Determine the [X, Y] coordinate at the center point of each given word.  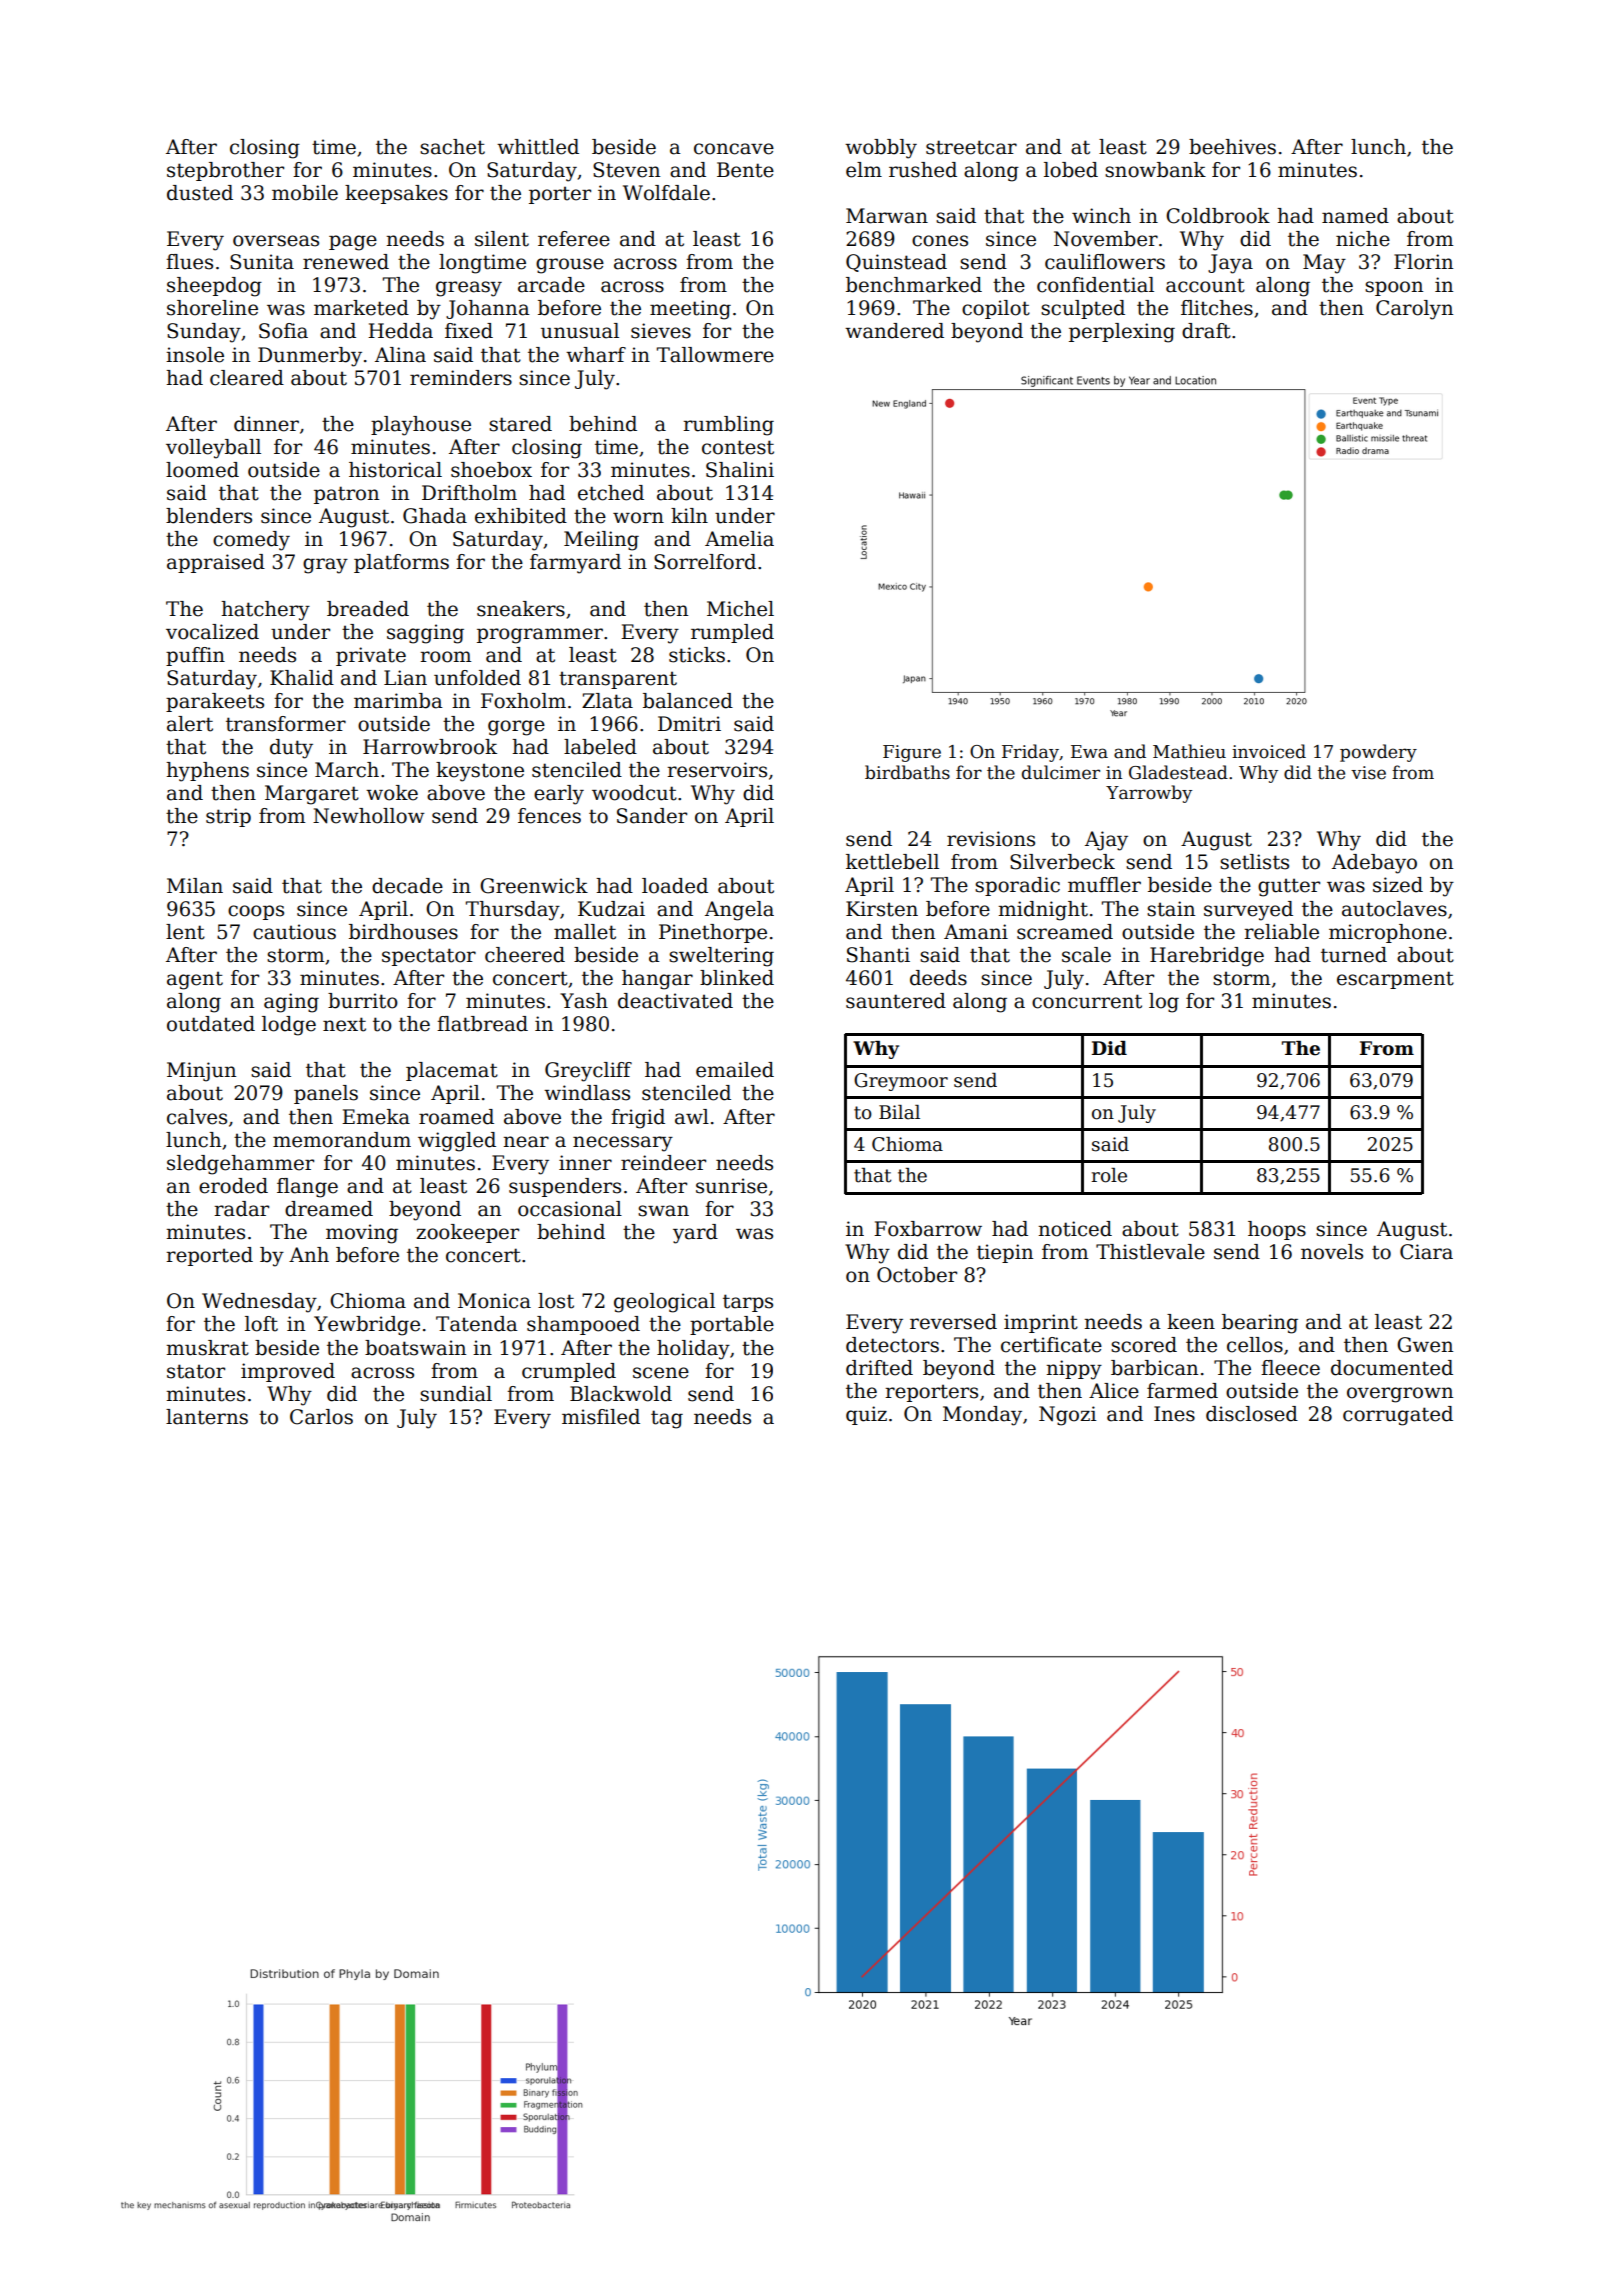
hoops [1277, 1230]
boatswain [415, 1348]
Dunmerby [310, 357]
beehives [1232, 147]
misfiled [601, 1417]
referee [574, 239]
